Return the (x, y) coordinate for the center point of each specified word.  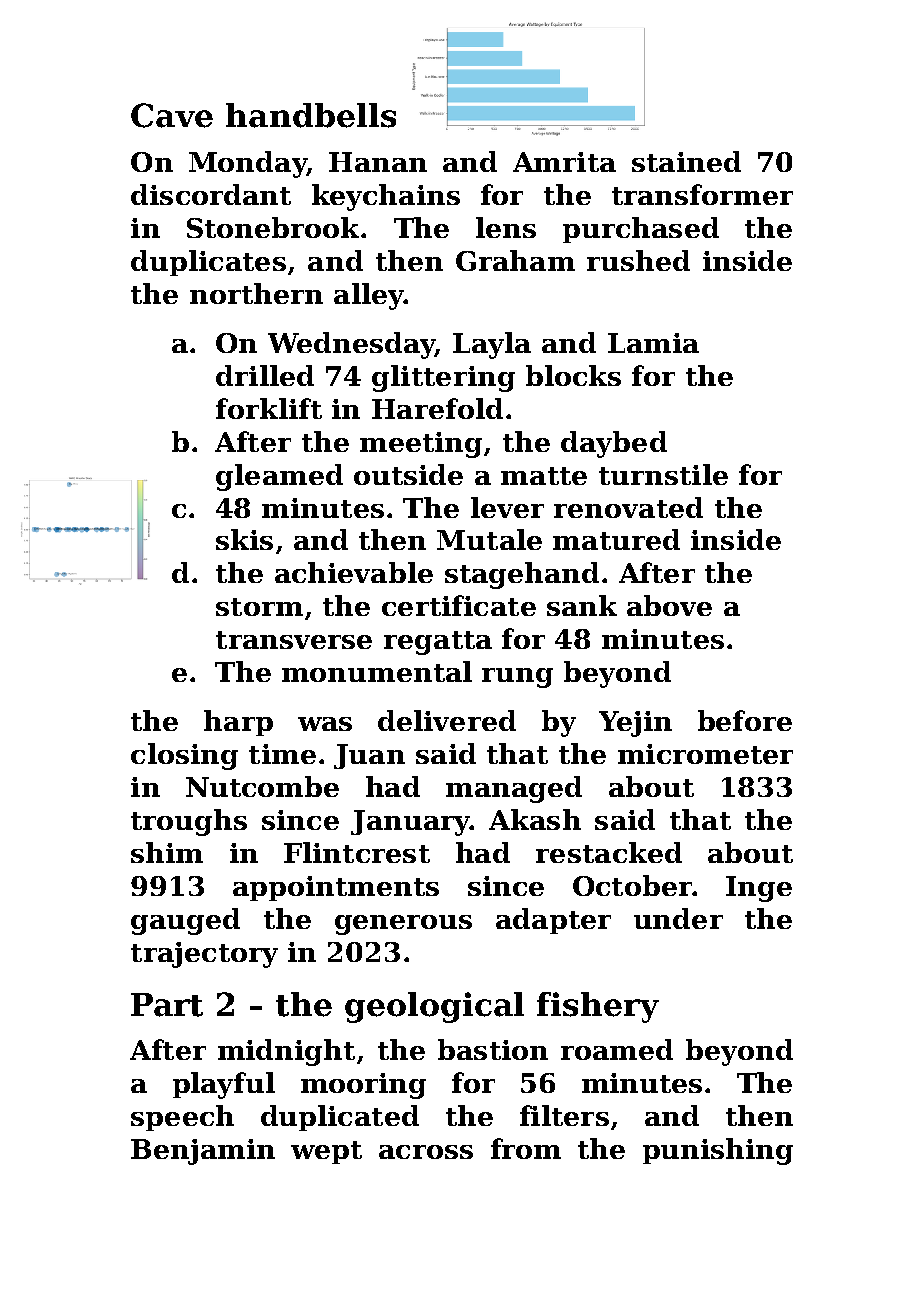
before (745, 720)
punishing (718, 1151)
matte (544, 476)
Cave (172, 115)
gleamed (279, 477)
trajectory (204, 955)
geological (434, 1007)
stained (686, 161)
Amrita (564, 162)
